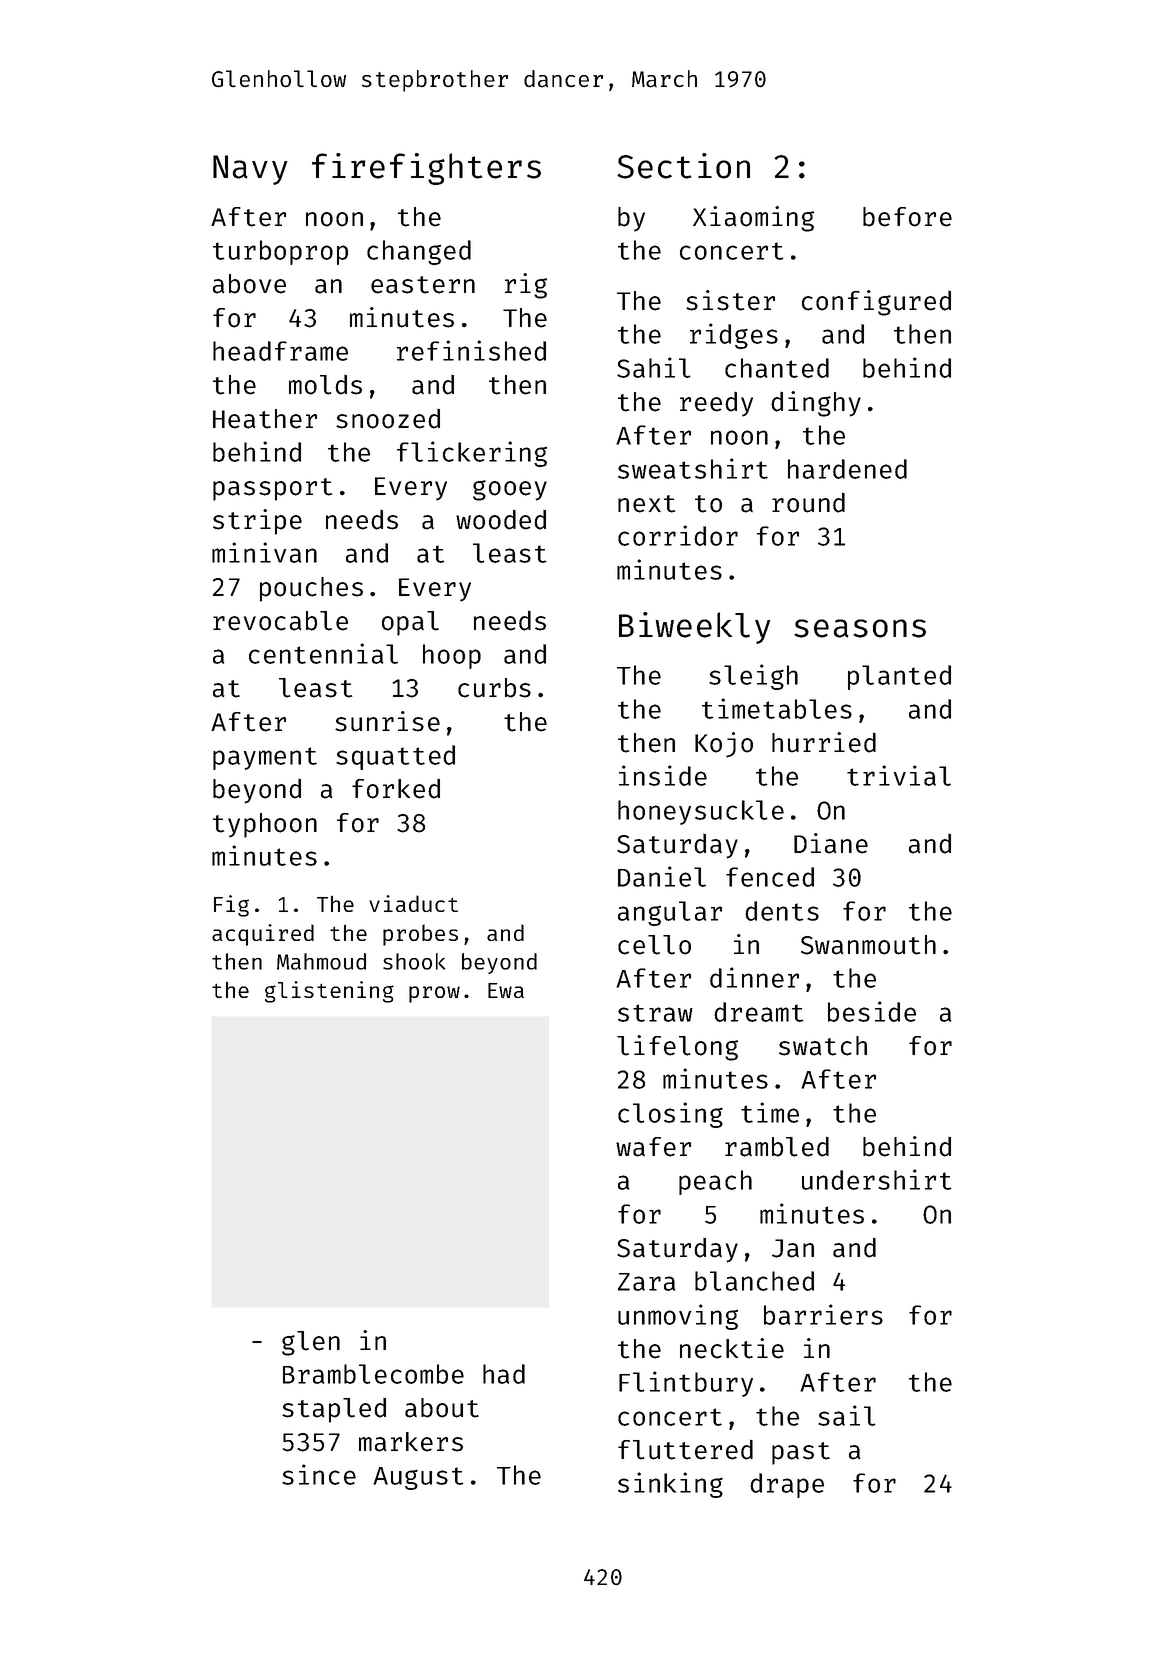  I want to click on Ewa, so click(506, 990).
